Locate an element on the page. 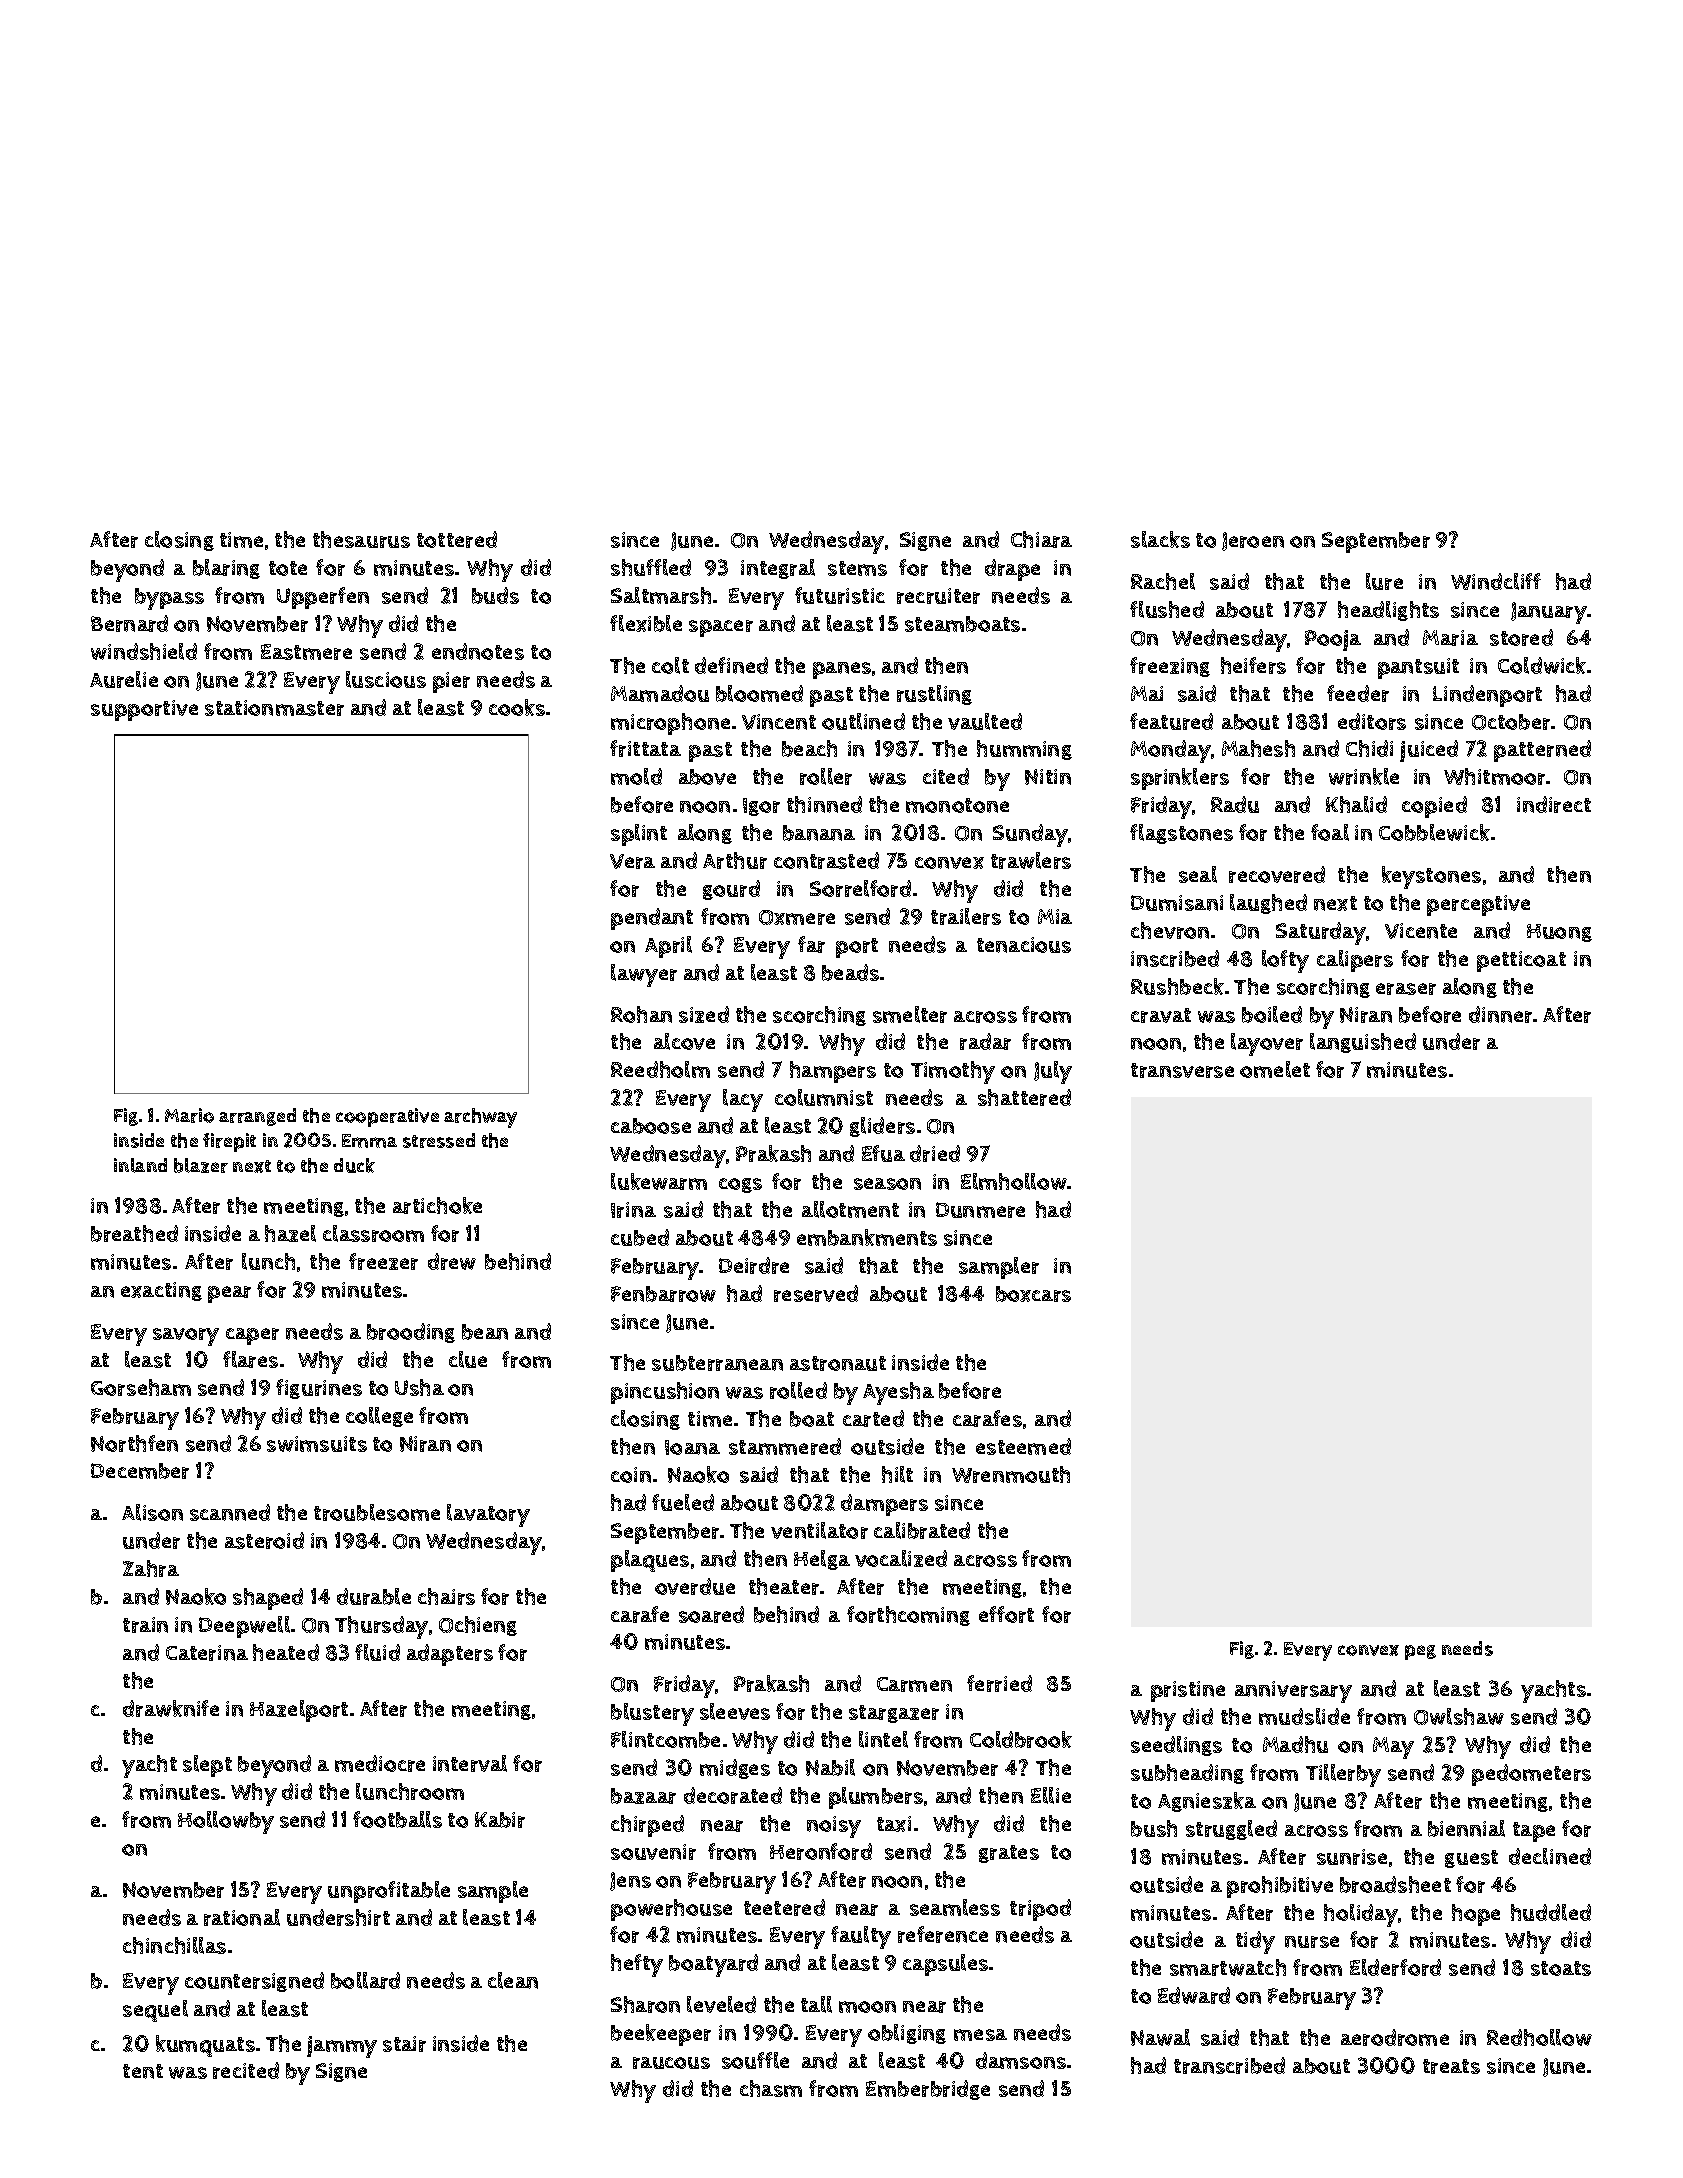  languished is located at coordinates (1363, 1043).
